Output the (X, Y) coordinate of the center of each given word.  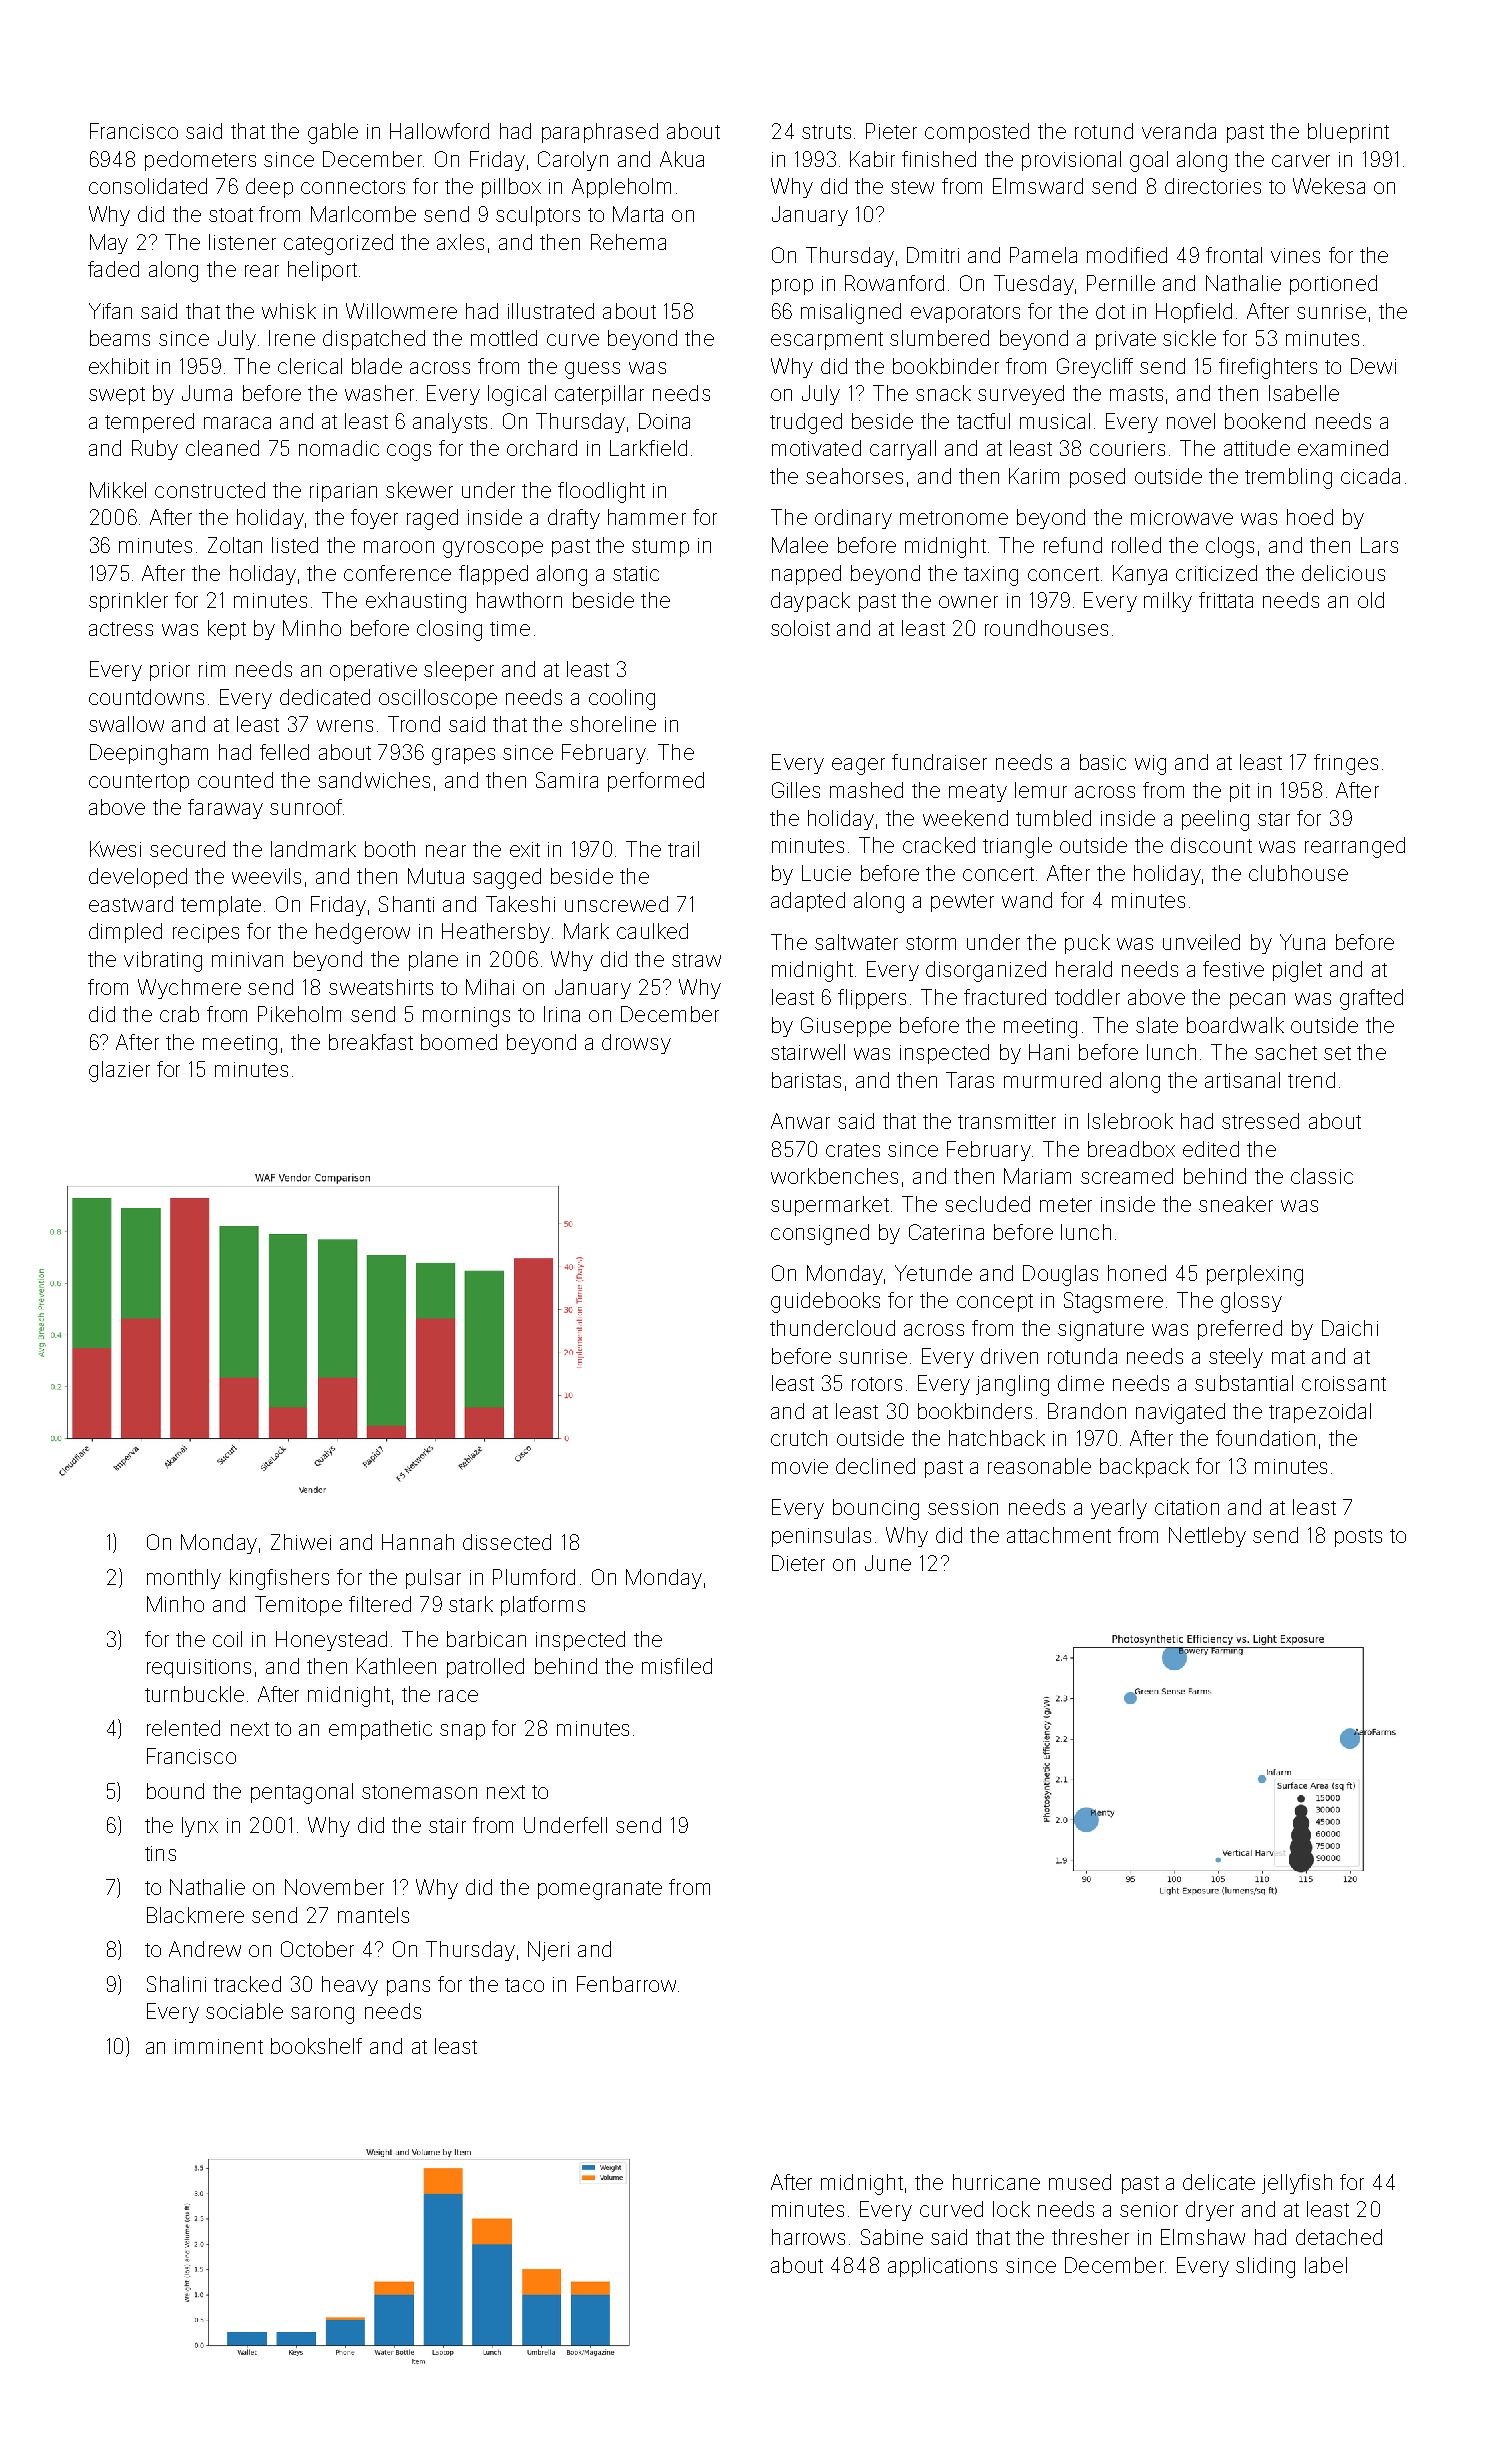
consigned (820, 1234)
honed (1137, 1273)
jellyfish (1297, 2184)
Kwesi (115, 849)
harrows (808, 2237)
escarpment (827, 341)
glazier (119, 1071)
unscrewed (616, 904)
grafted (1371, 999)
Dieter (798, 1563)
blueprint (1348, 133)
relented (183, 1728)
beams (120, 338)
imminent (219, 2046)
